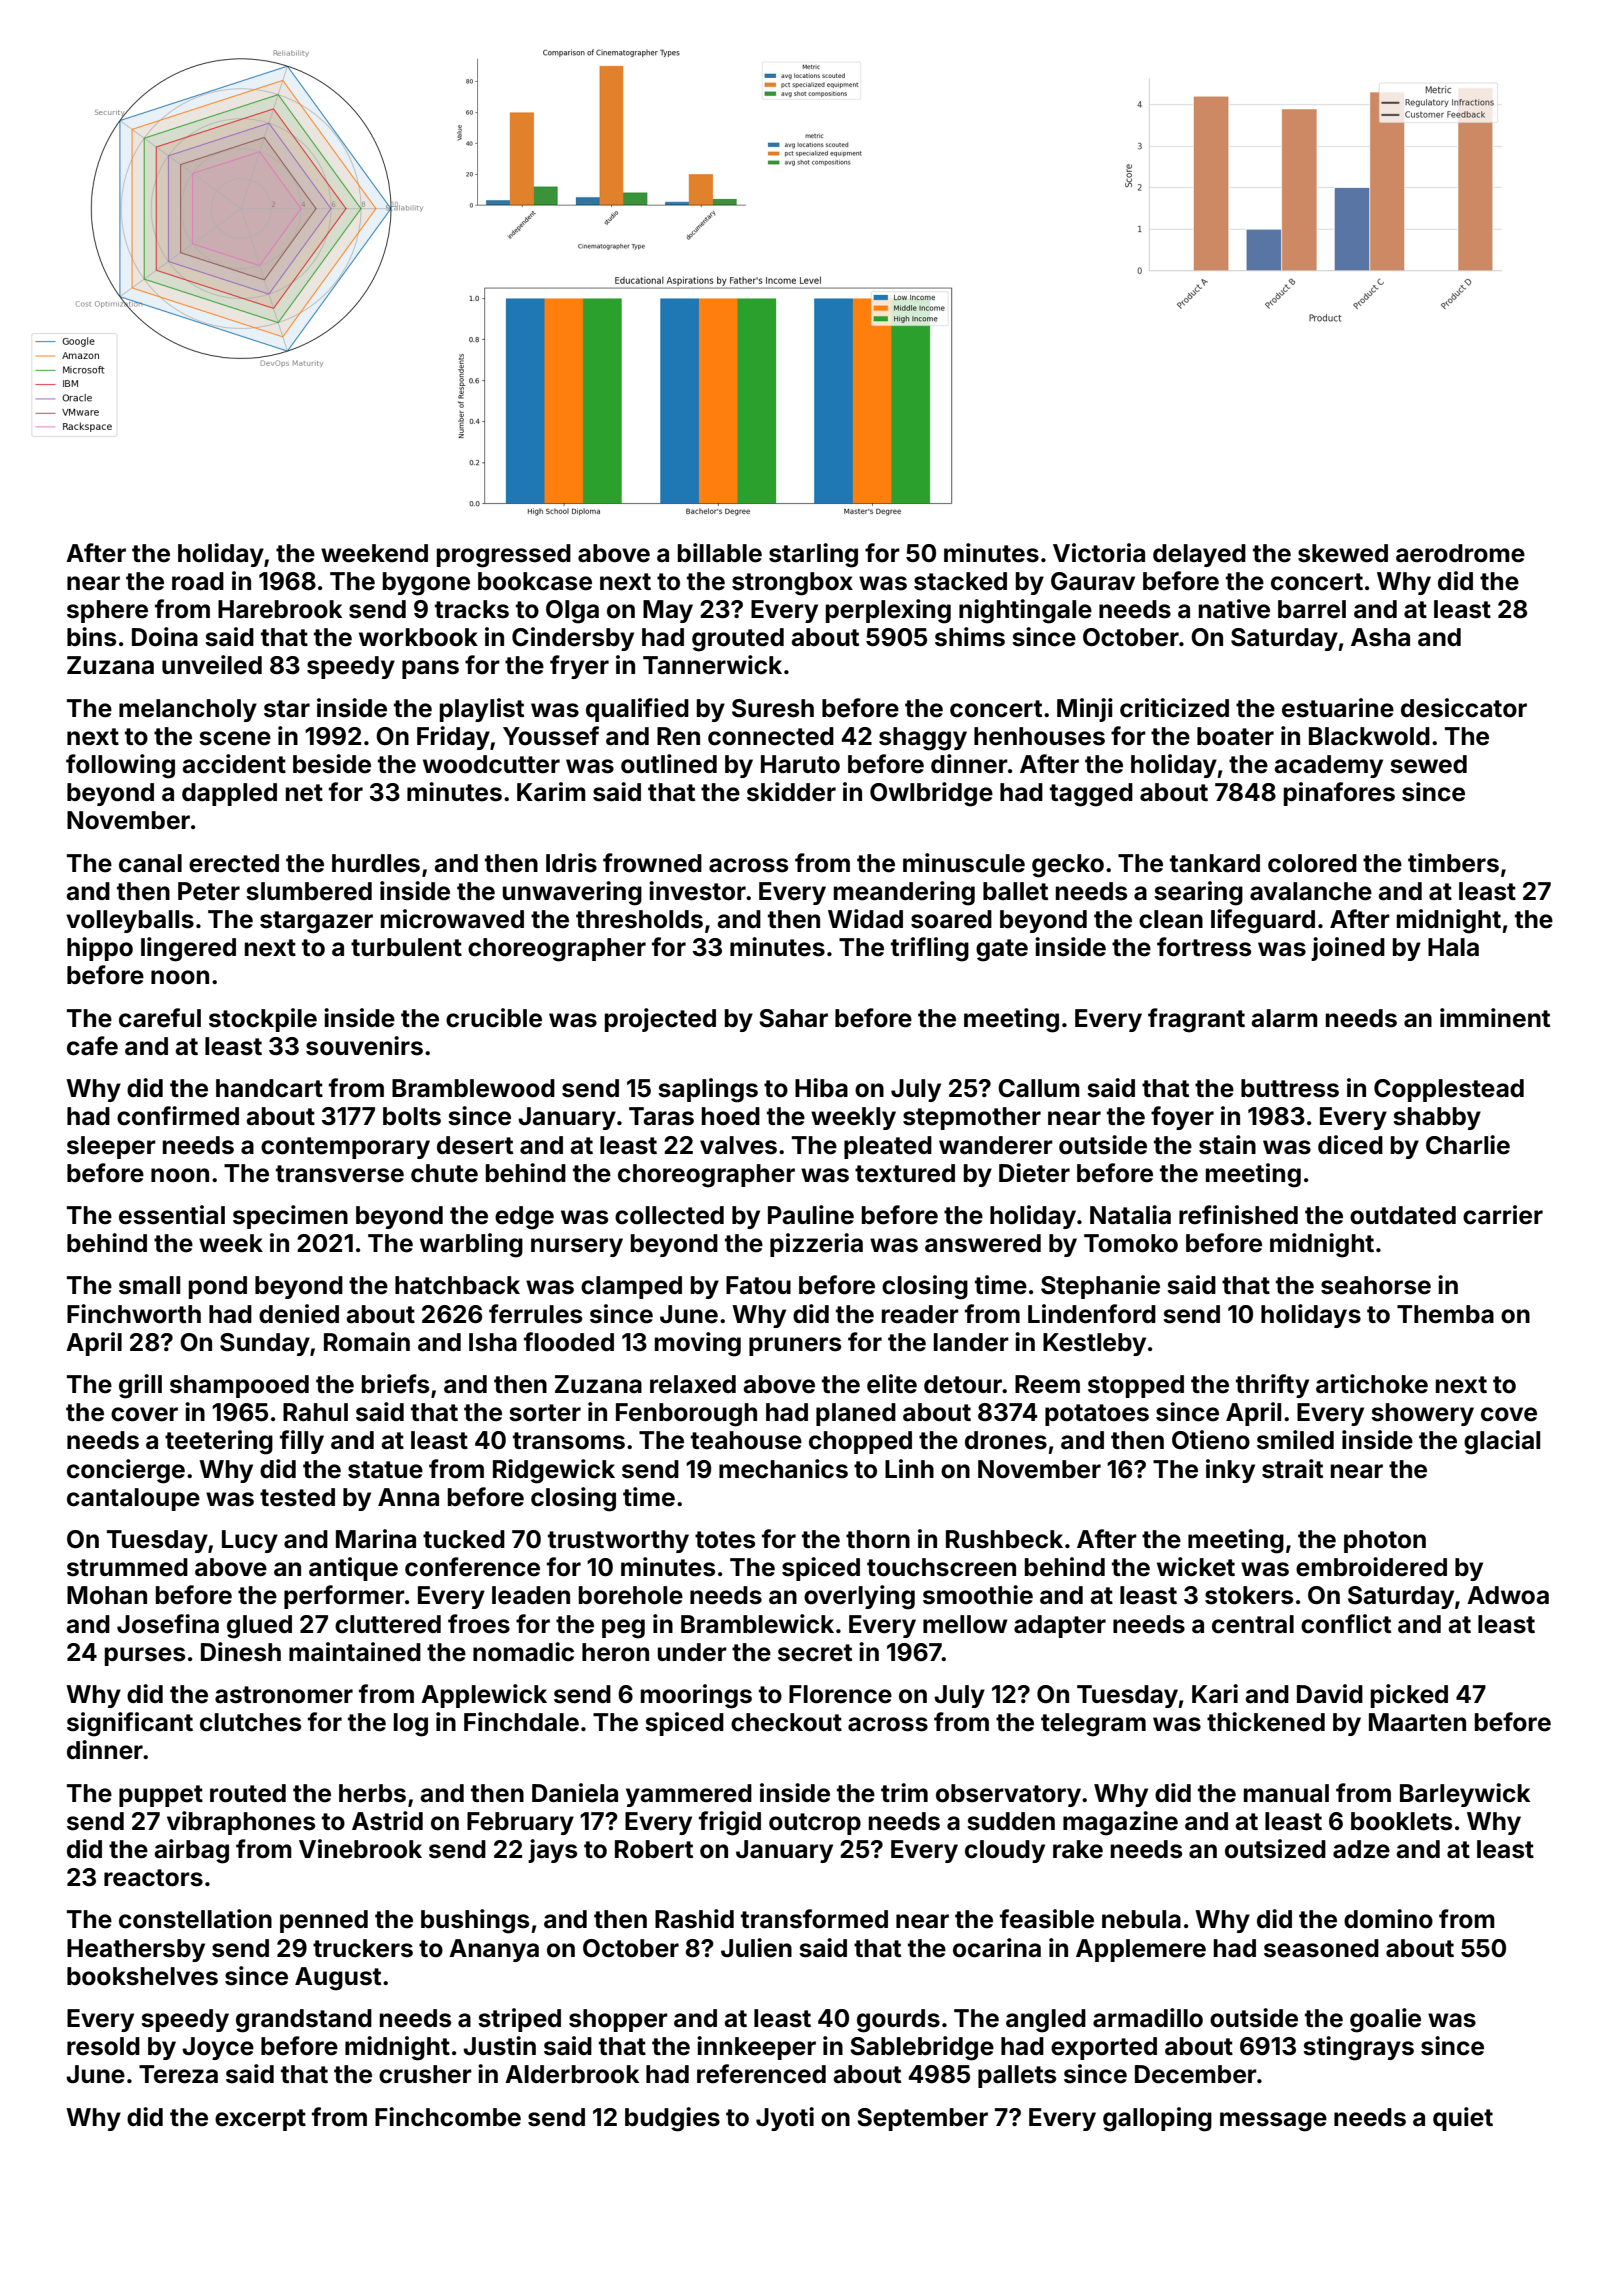 This screenshot has width=1620, height=2292. What do you see at coordinates (107, 611) in the screenshot?
I see `sphere` at bounding box center [107, 611].
